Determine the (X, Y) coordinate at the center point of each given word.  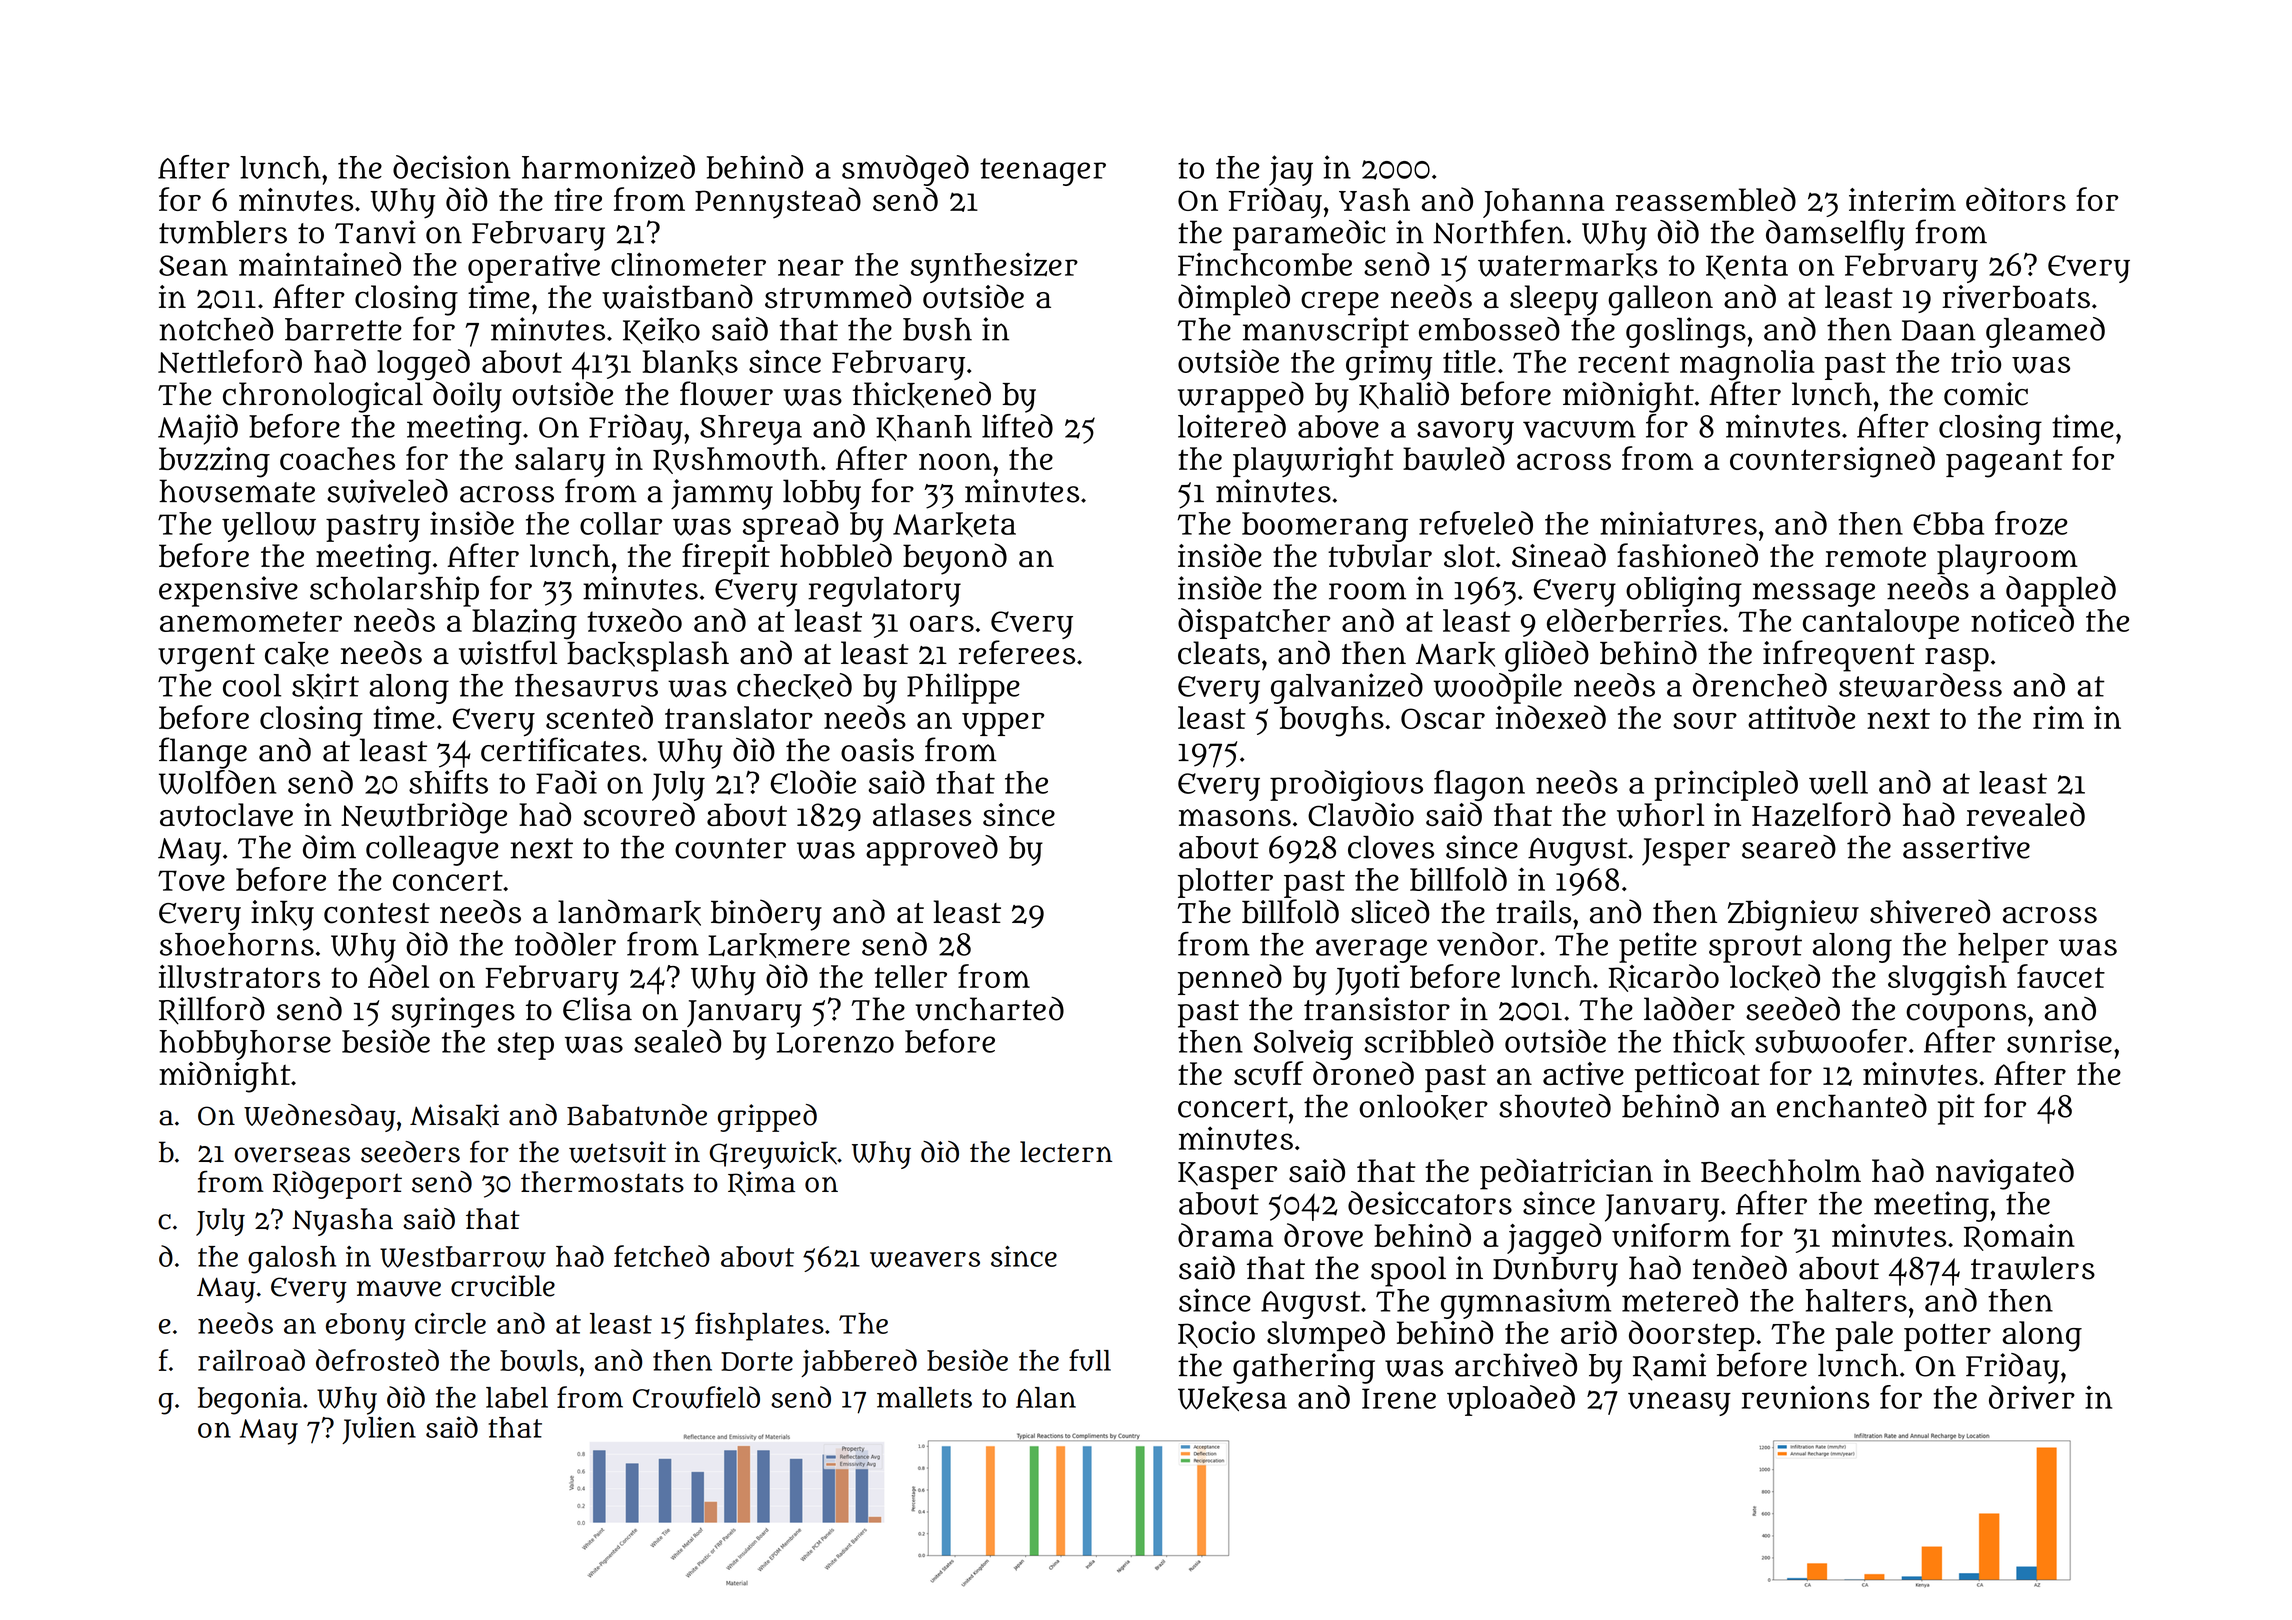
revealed (2025, 814)
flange (203, 753)
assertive (1966, 847)
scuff (1268, 1073)
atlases (922, 814)
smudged (905, 170)
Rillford (212, 1010)
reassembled (1705, 199)
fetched (661, 1256)
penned (1230, 979)
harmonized (608, 167)
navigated (2005, 1174)
